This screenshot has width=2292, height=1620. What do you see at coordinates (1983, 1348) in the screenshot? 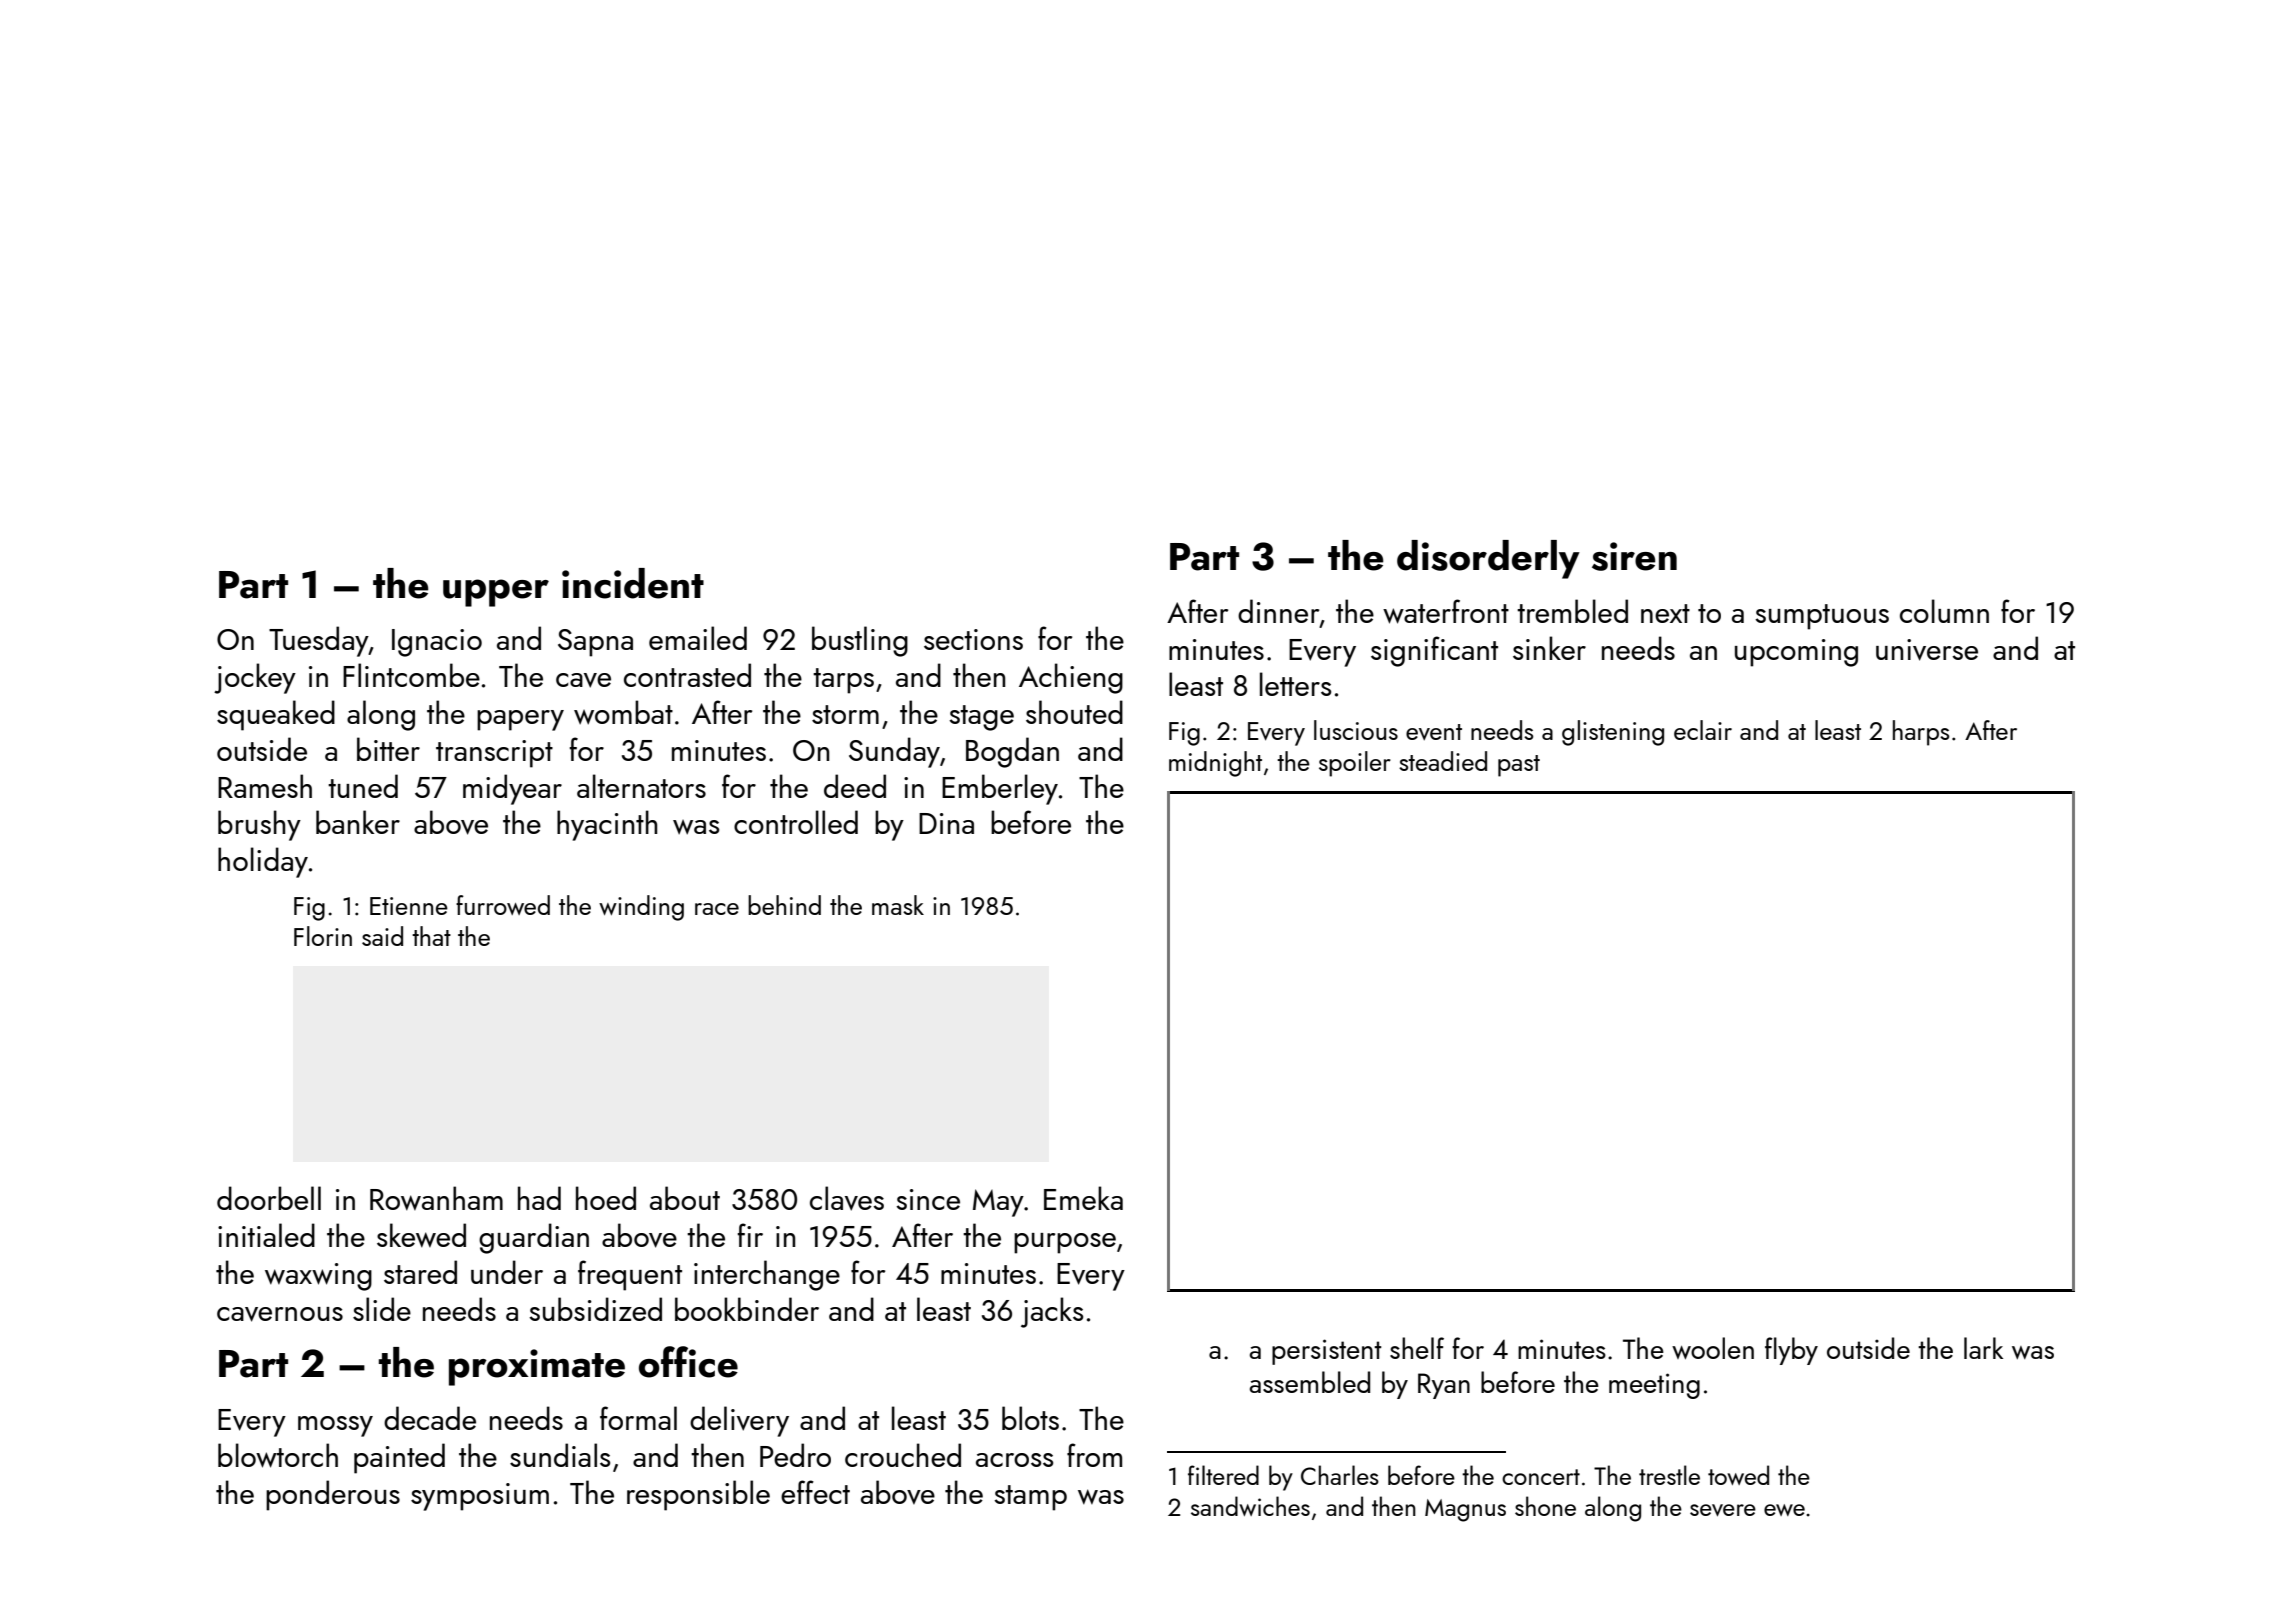
I see `lark` at bounding box center [1983, 1348].
